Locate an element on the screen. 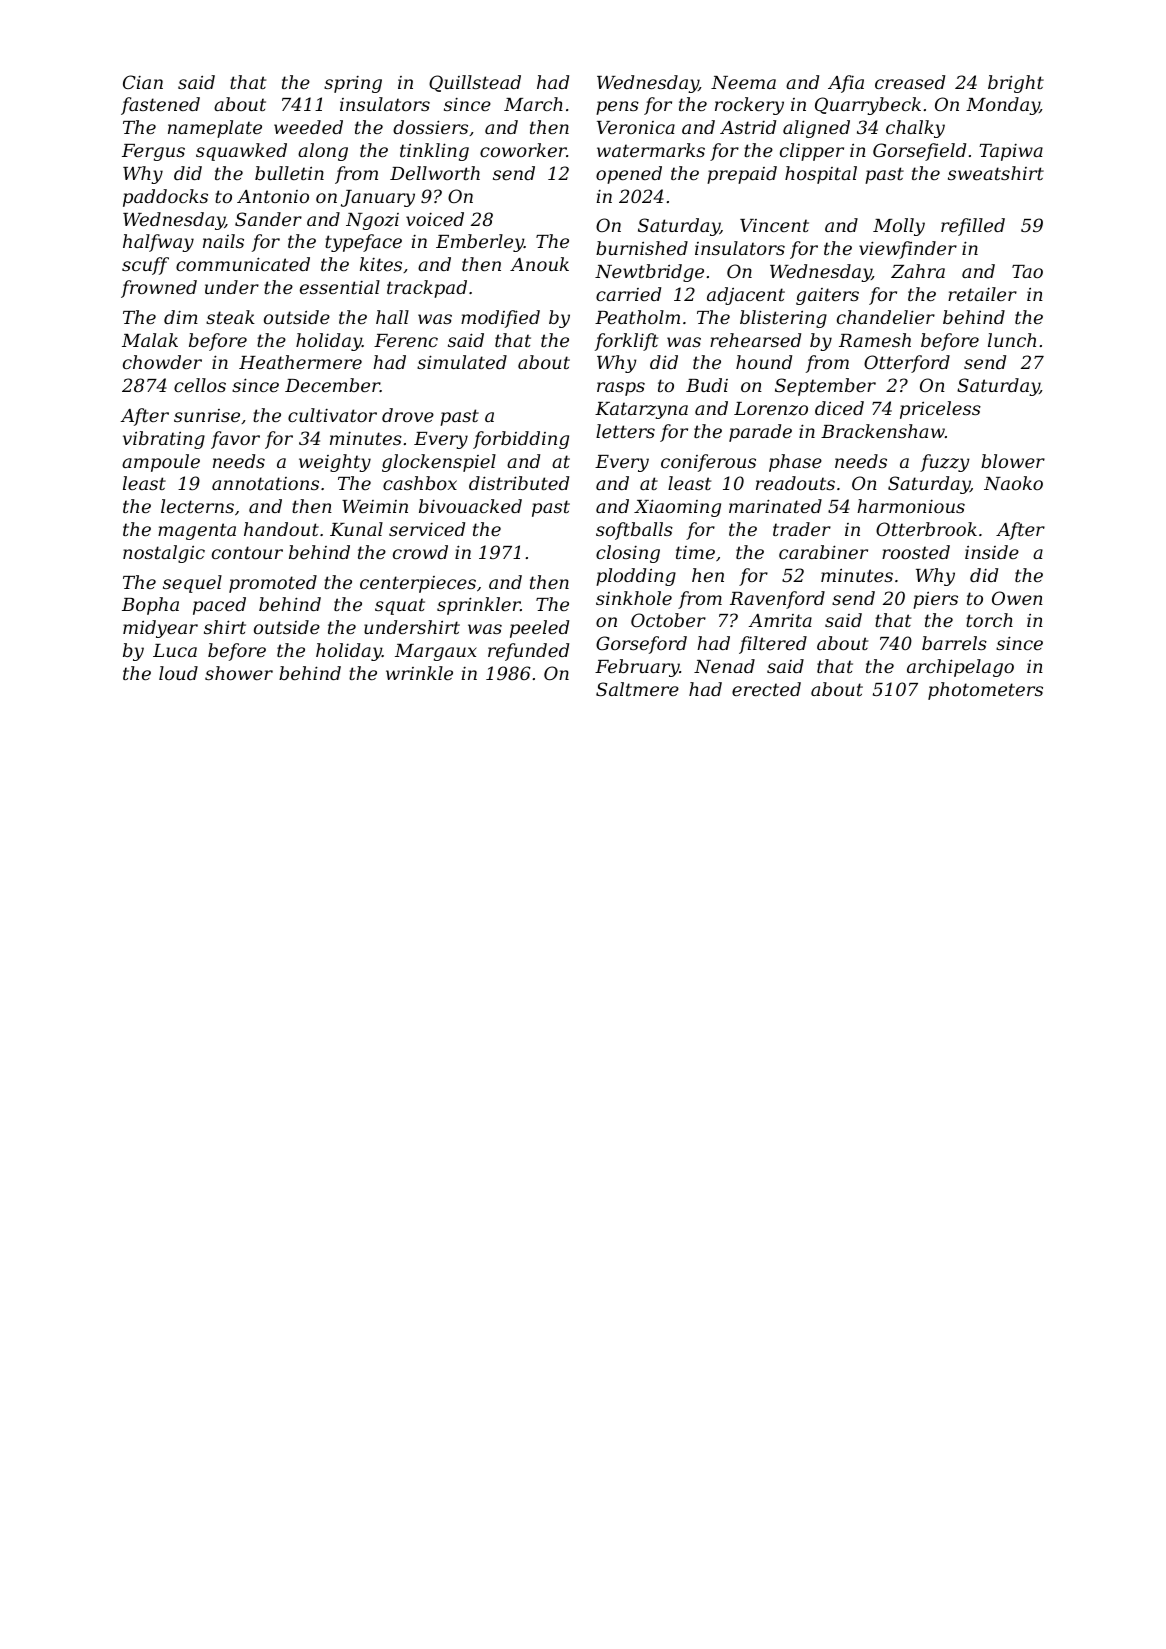 The image size is (1166, 1649). Quillstead is located at coordinates (475, 83).
